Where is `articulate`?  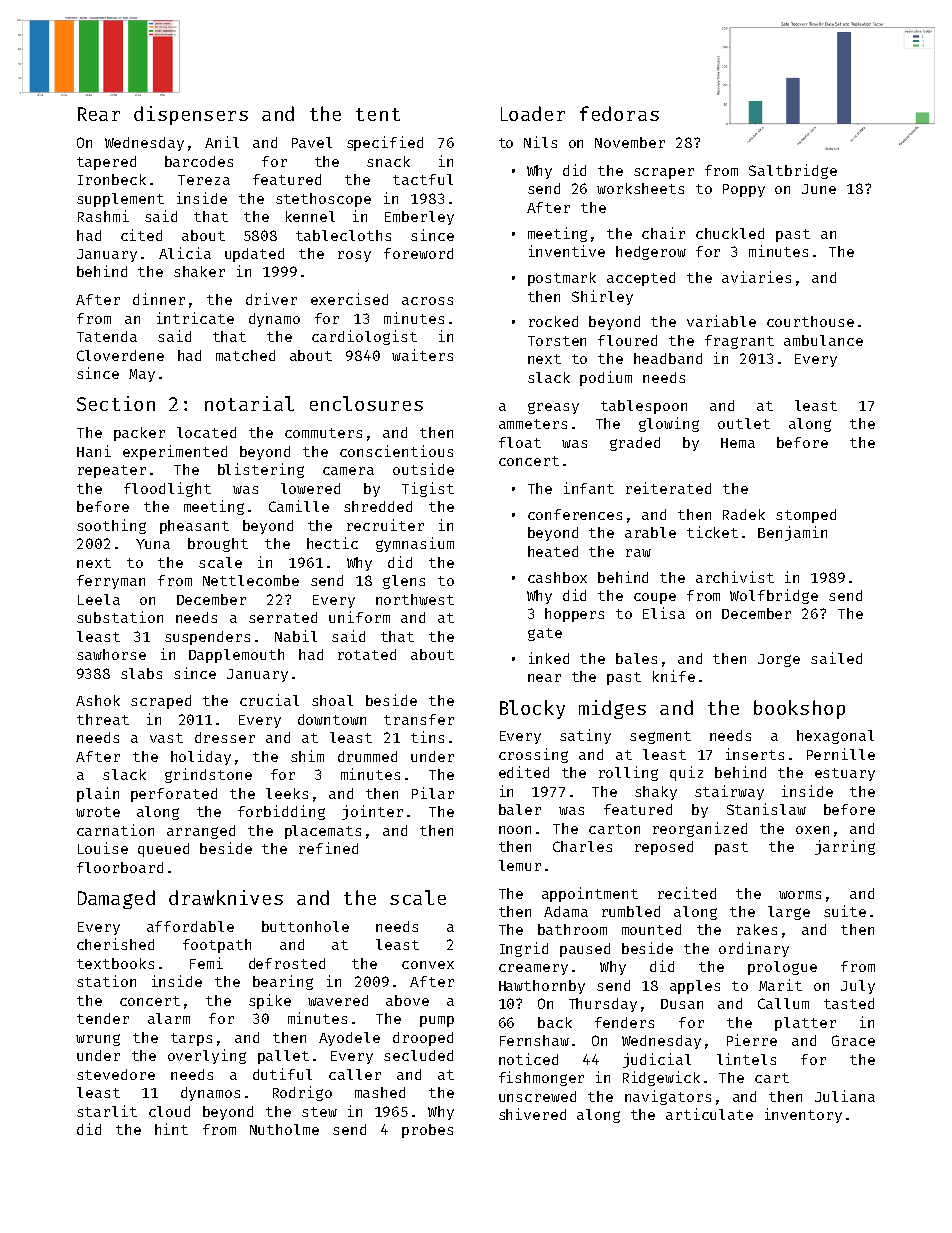 articulate is located at coordinates (709, 1114).
